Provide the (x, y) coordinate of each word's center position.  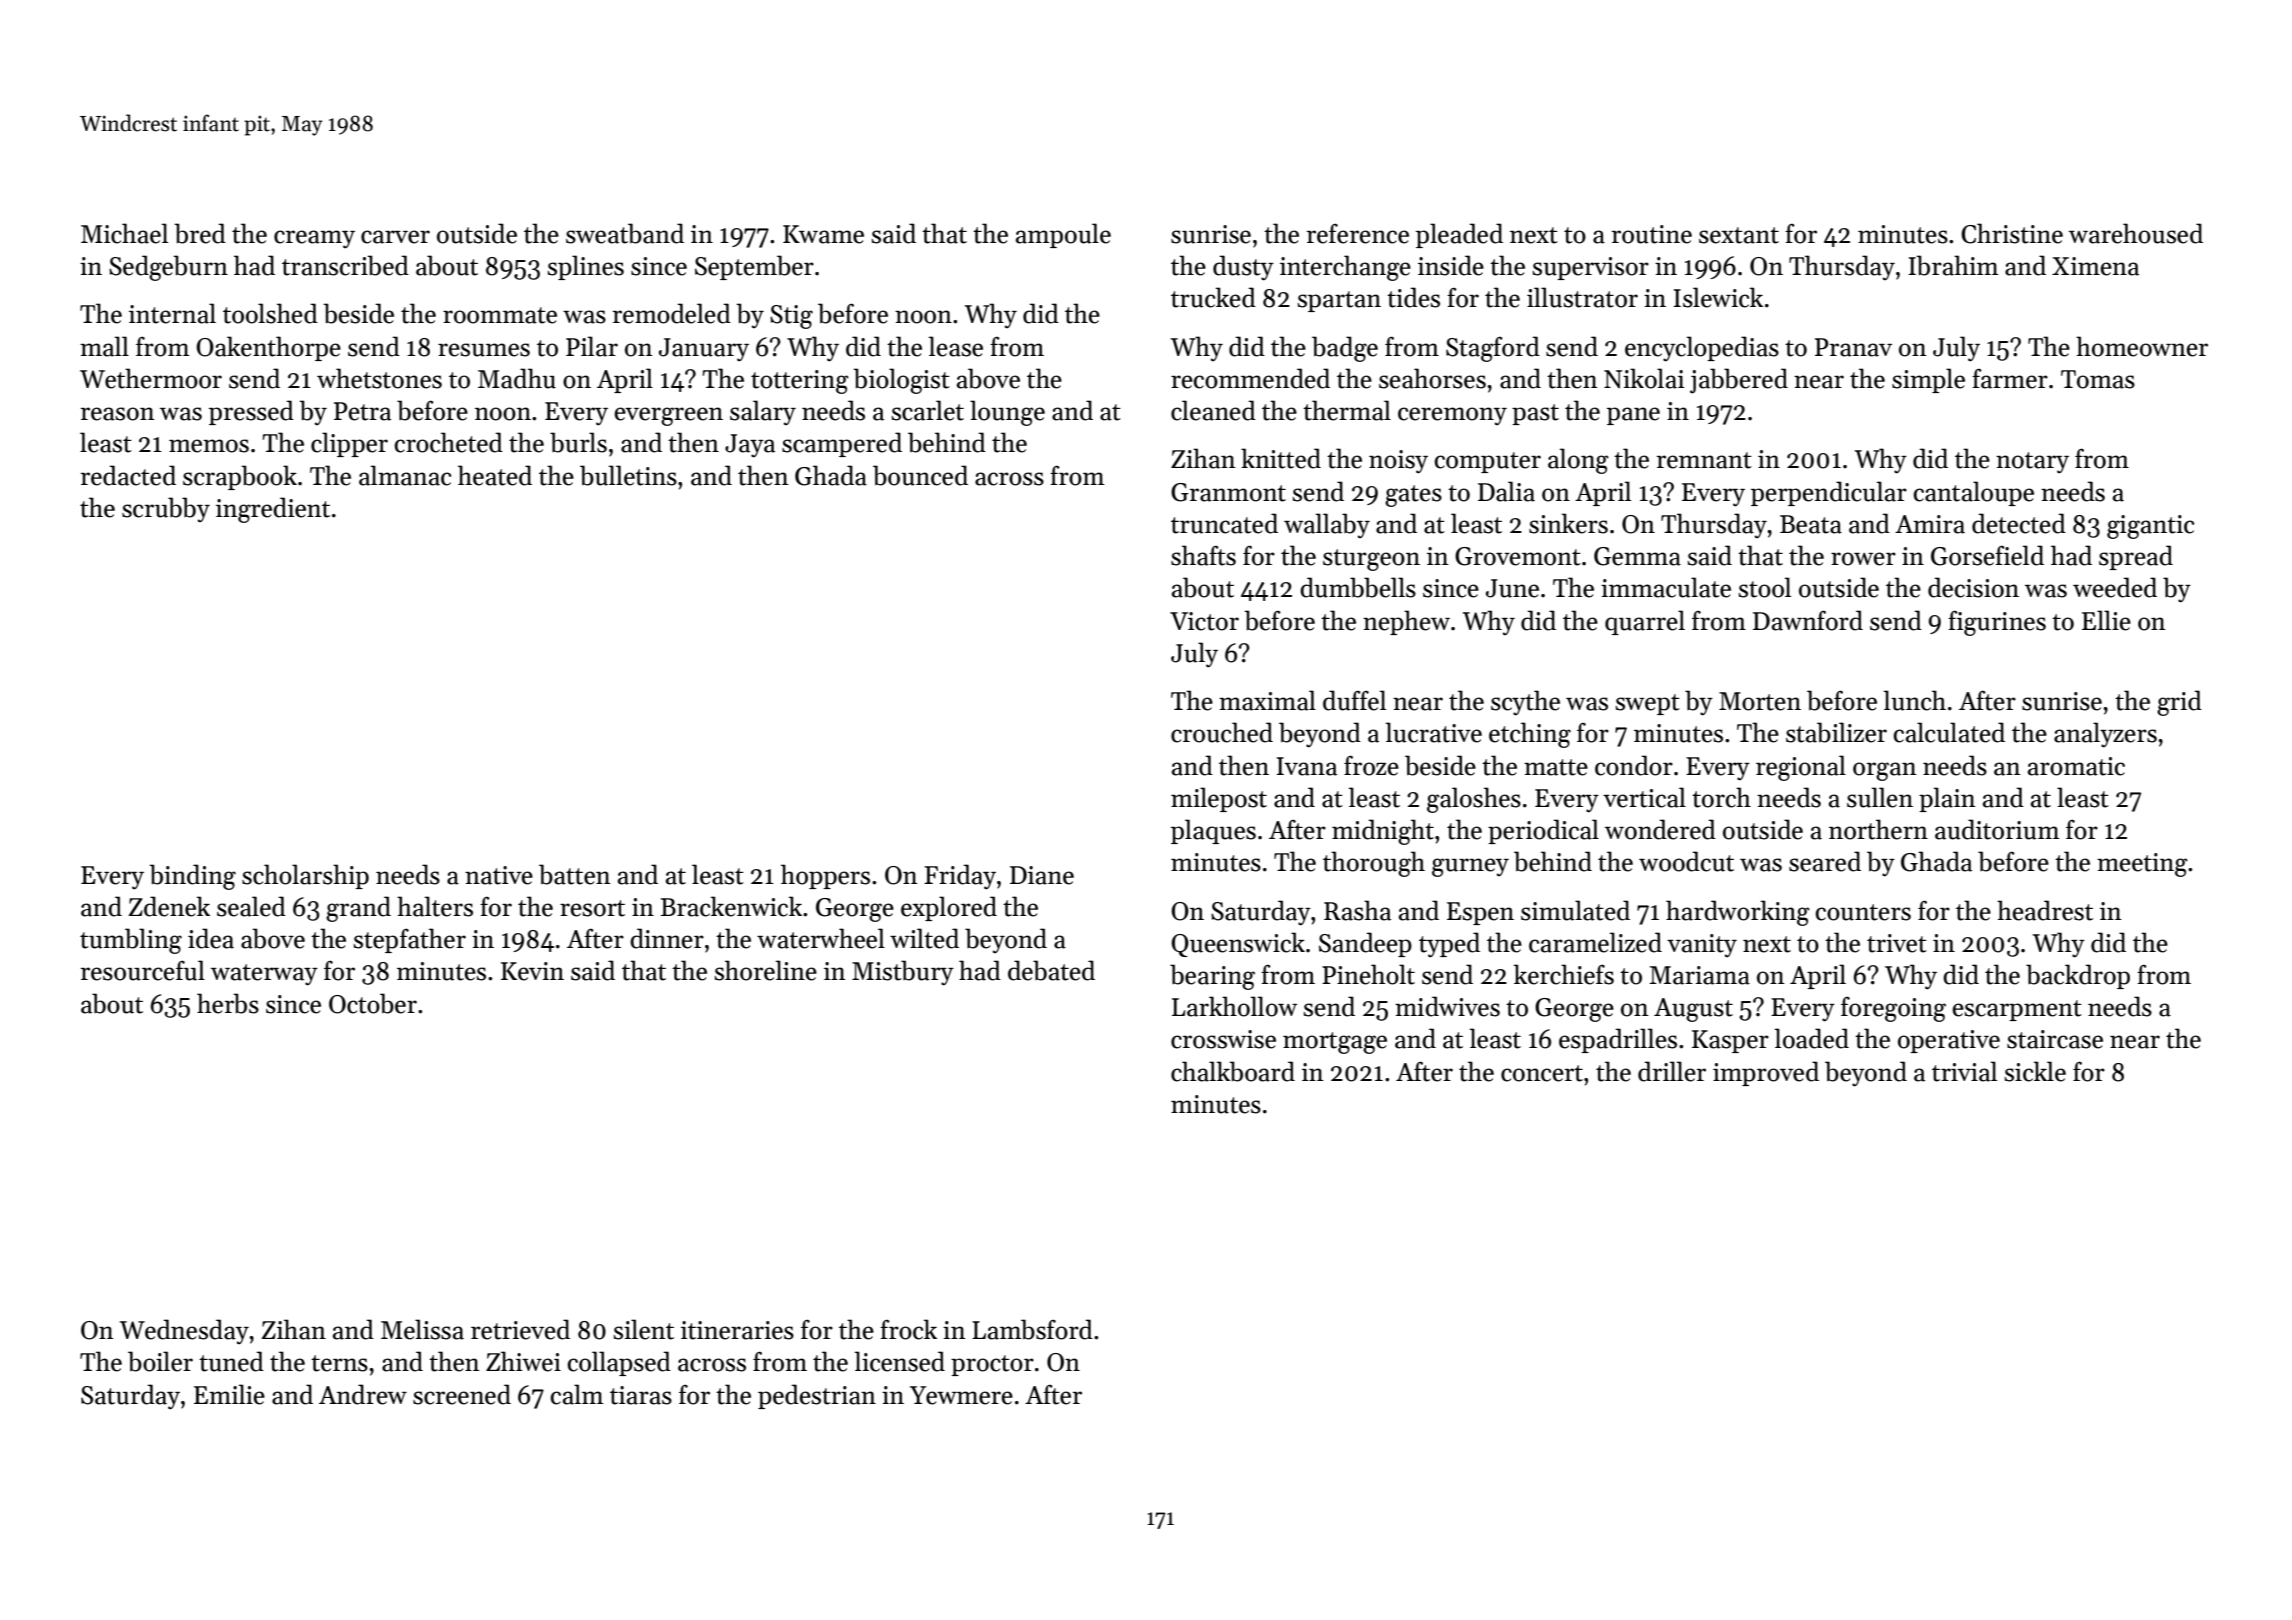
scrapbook (240, 477)
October (373, 1003)
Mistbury (903, 973)
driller (1672, 1071)
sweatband (625, 233)
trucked (1213, 297)
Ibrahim (1954, 265)
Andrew (363, 1394)
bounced (920, 475)
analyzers (2105, 735)
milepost (1219, 799)
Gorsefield (1987, 555)
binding (192, 877)
